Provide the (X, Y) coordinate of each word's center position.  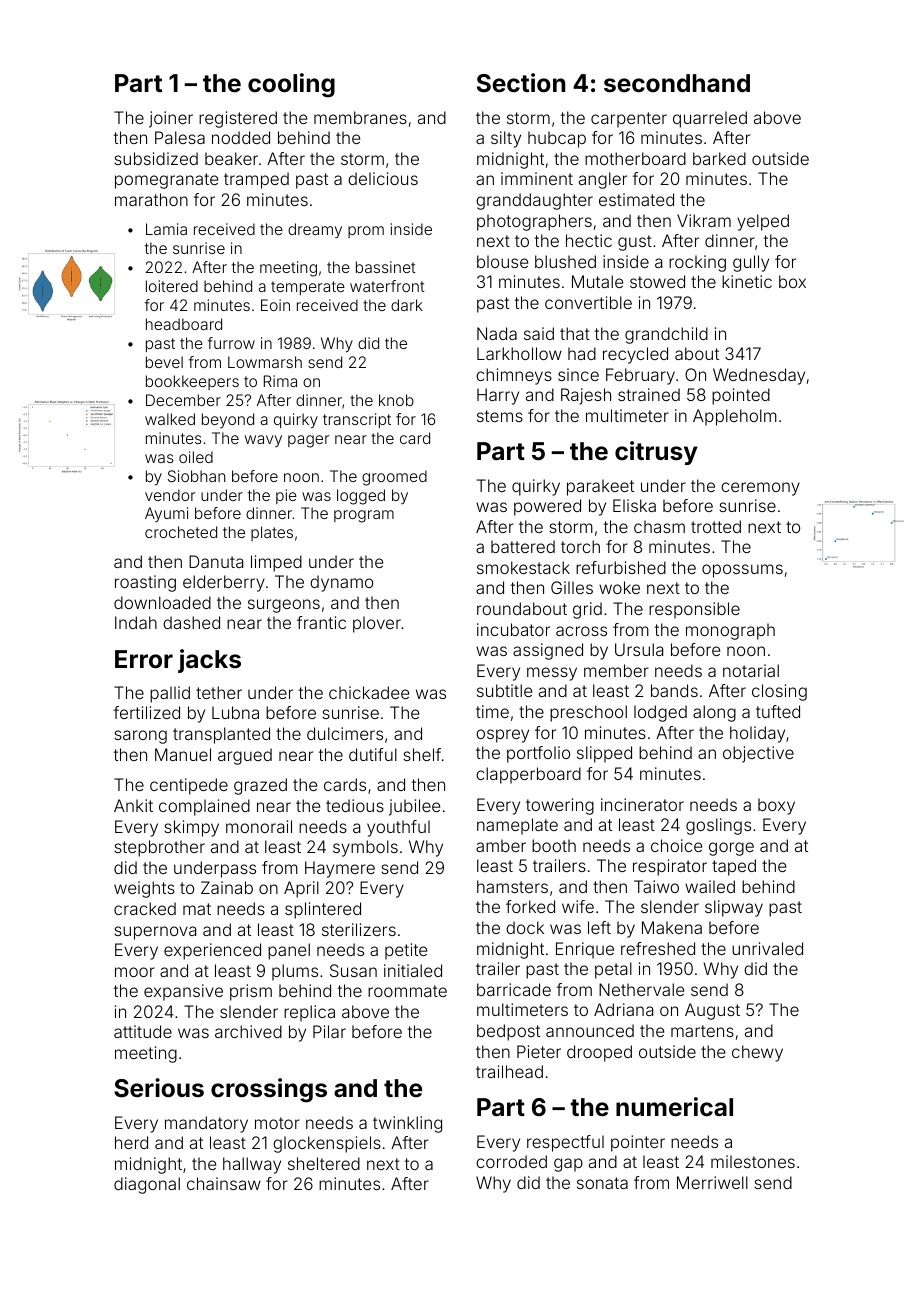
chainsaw (224, 1183)
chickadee (369, 692)
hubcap (557, 139)
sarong (140, 737)
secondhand (677, 83)
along (714, 713)
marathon (151, 199)
